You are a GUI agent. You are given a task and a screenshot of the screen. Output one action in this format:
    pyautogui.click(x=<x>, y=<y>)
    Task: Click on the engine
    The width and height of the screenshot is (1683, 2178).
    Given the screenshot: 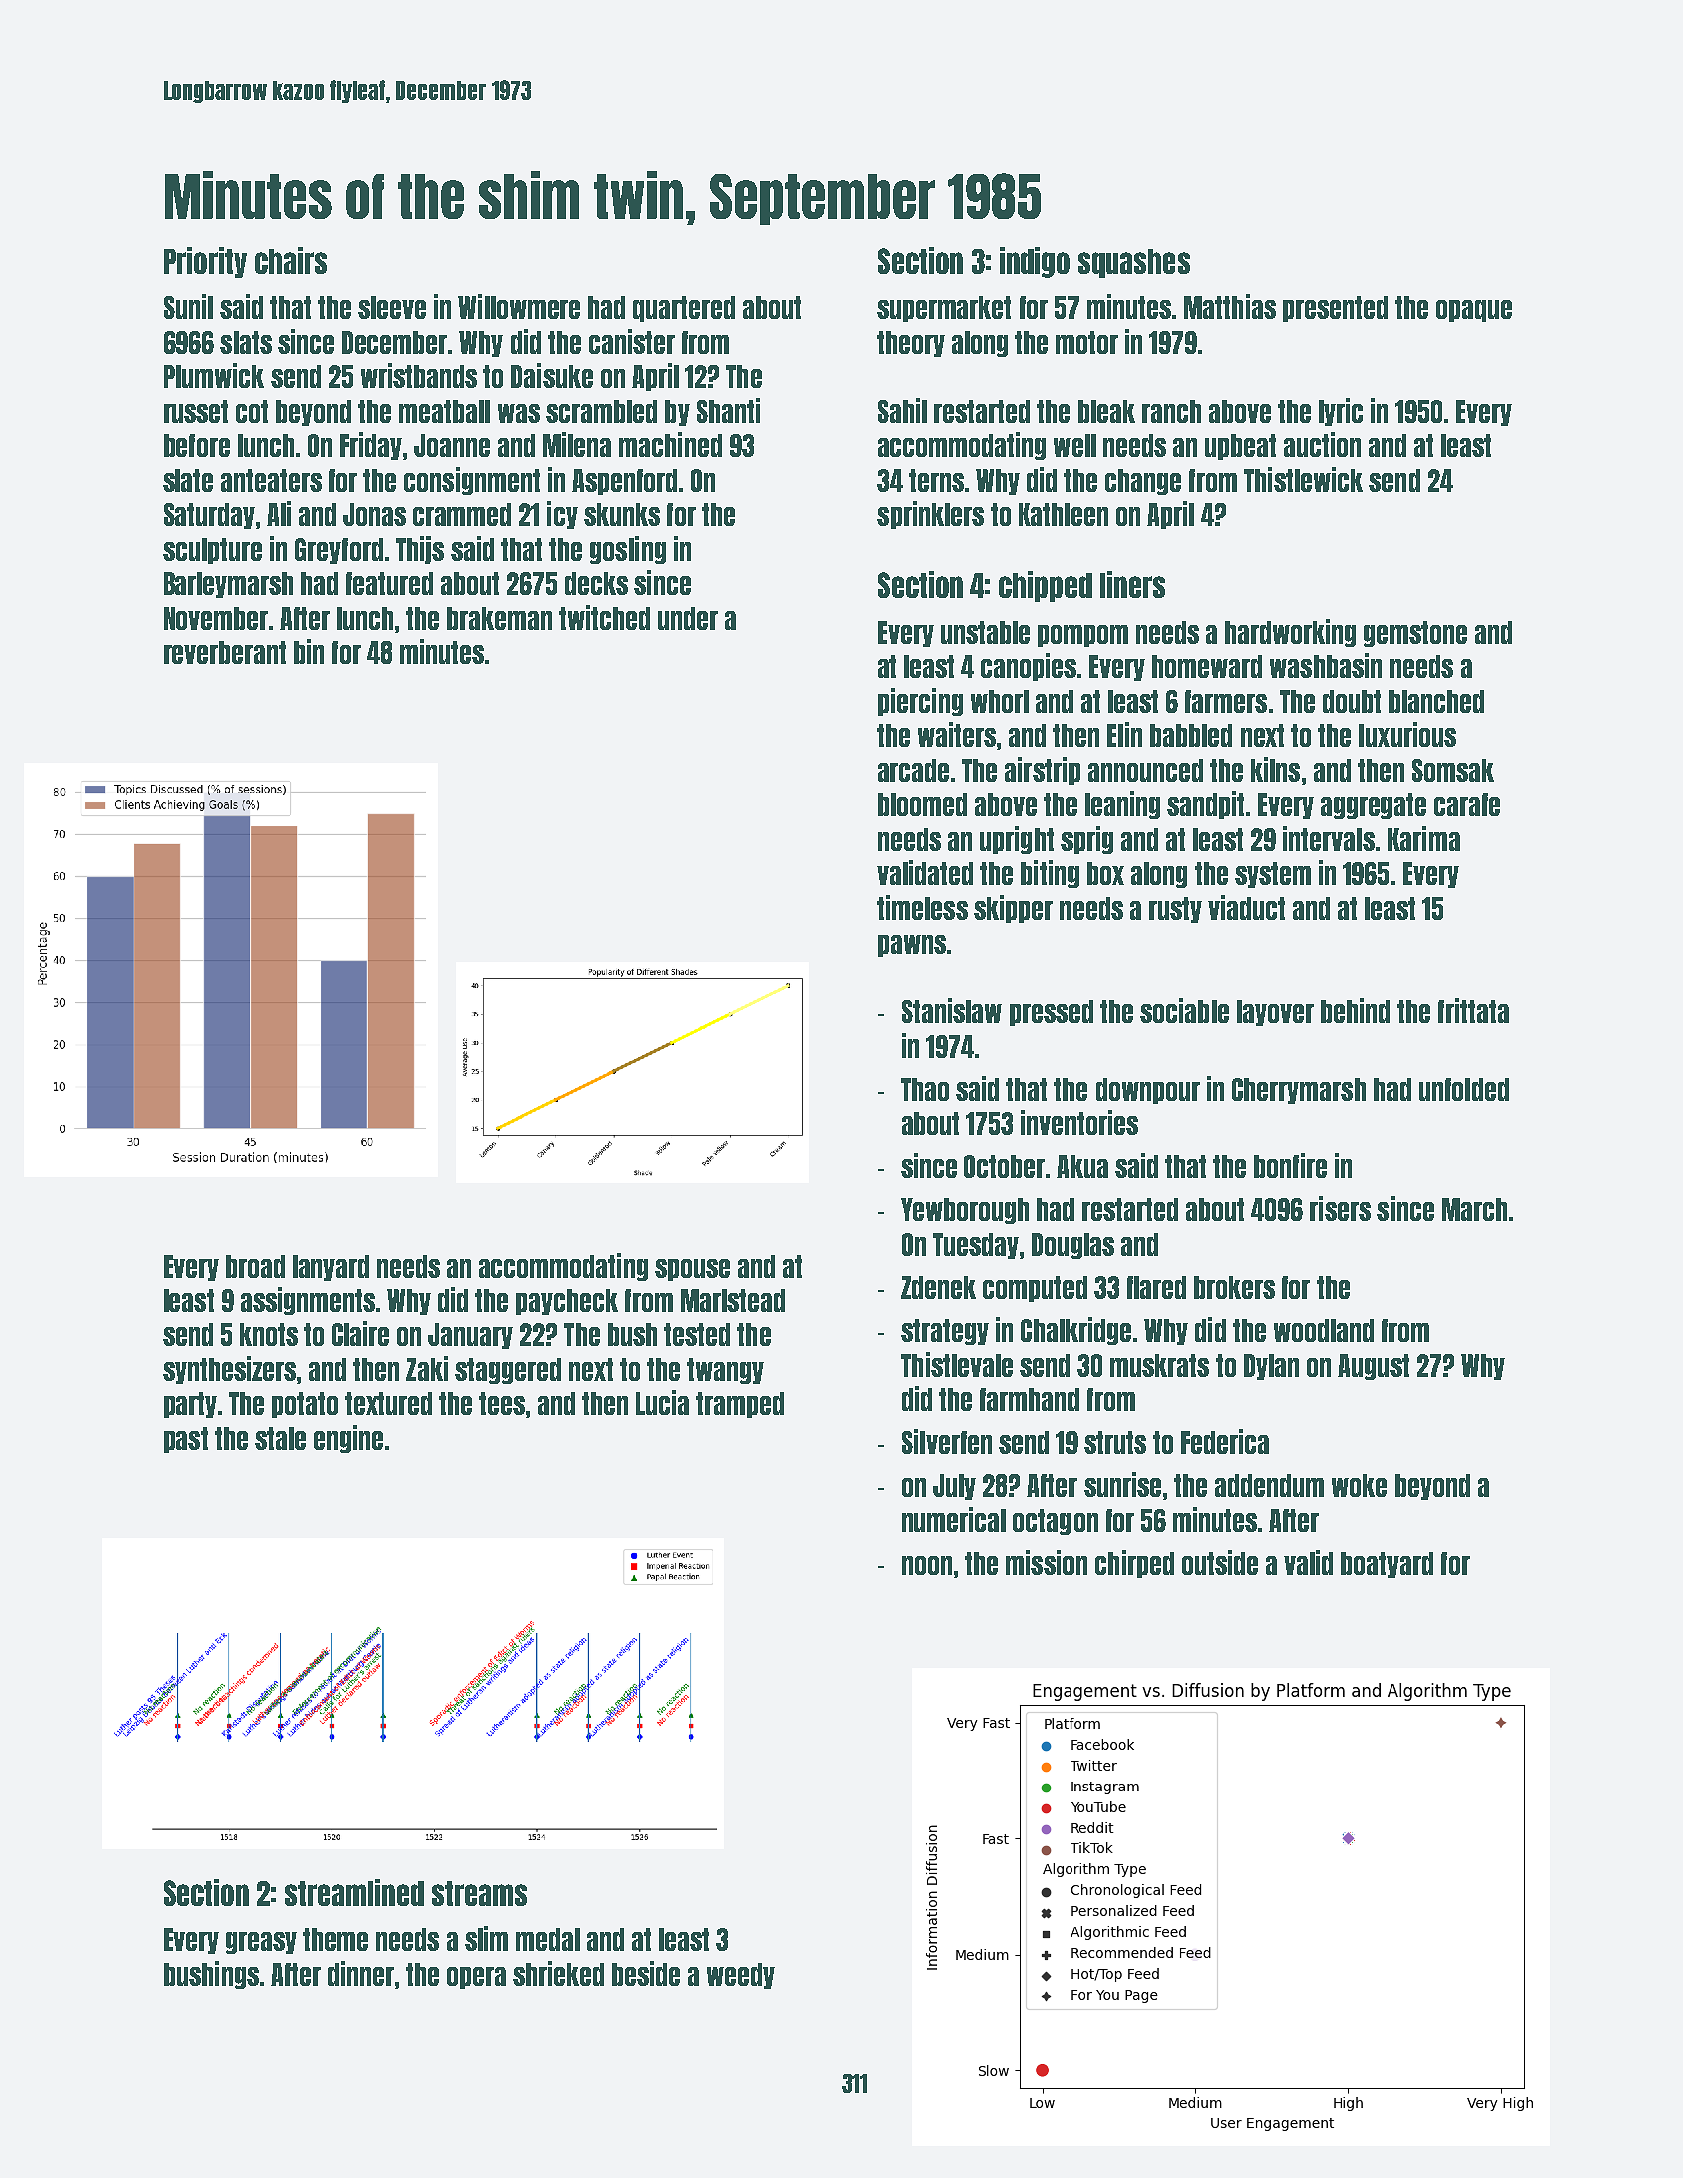 What is the action you would take?
    pyautogui.click(x=348, y=1439)
